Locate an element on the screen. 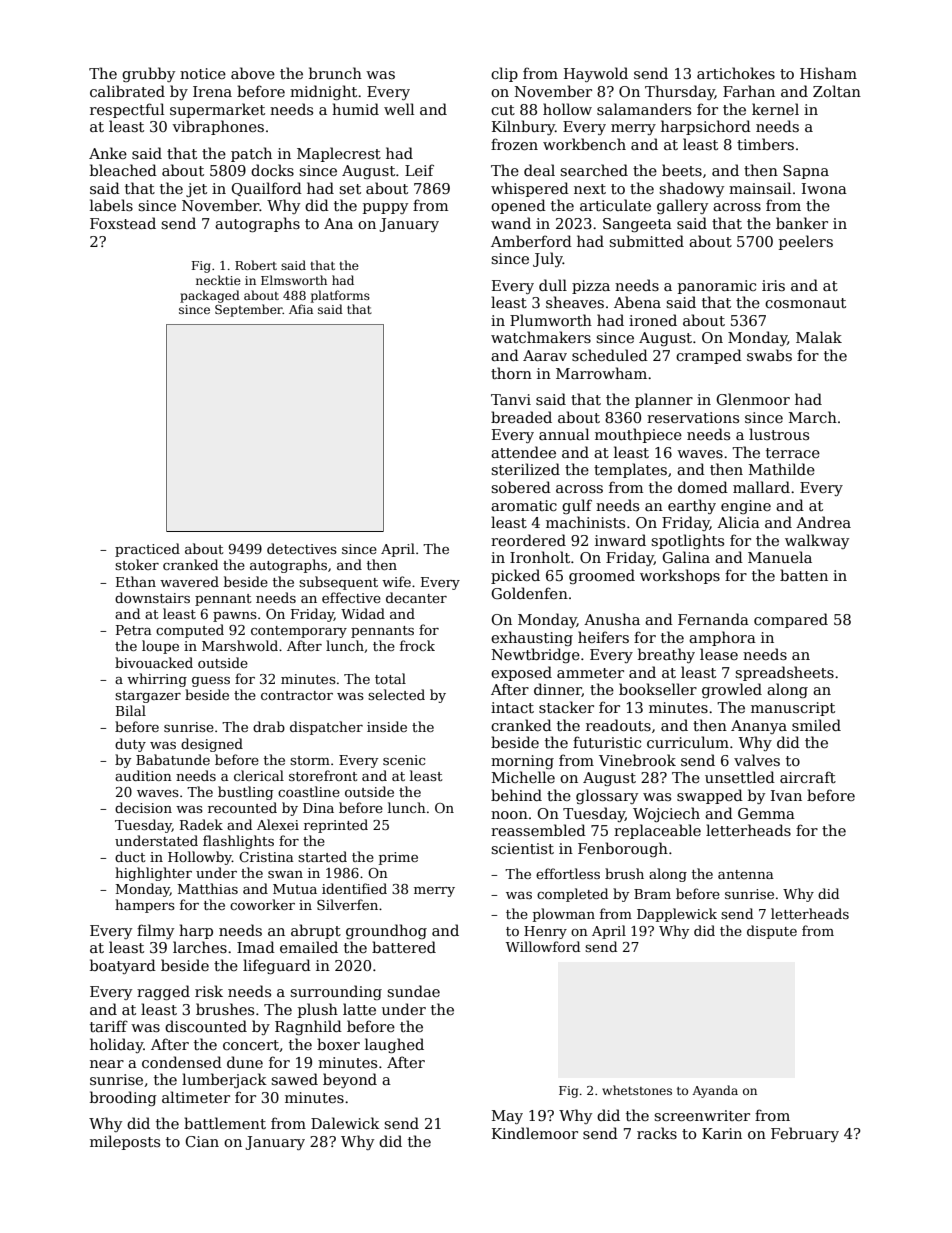 This screenshot has width=952, height=1233. prime is located at coordinates (398, 858).
